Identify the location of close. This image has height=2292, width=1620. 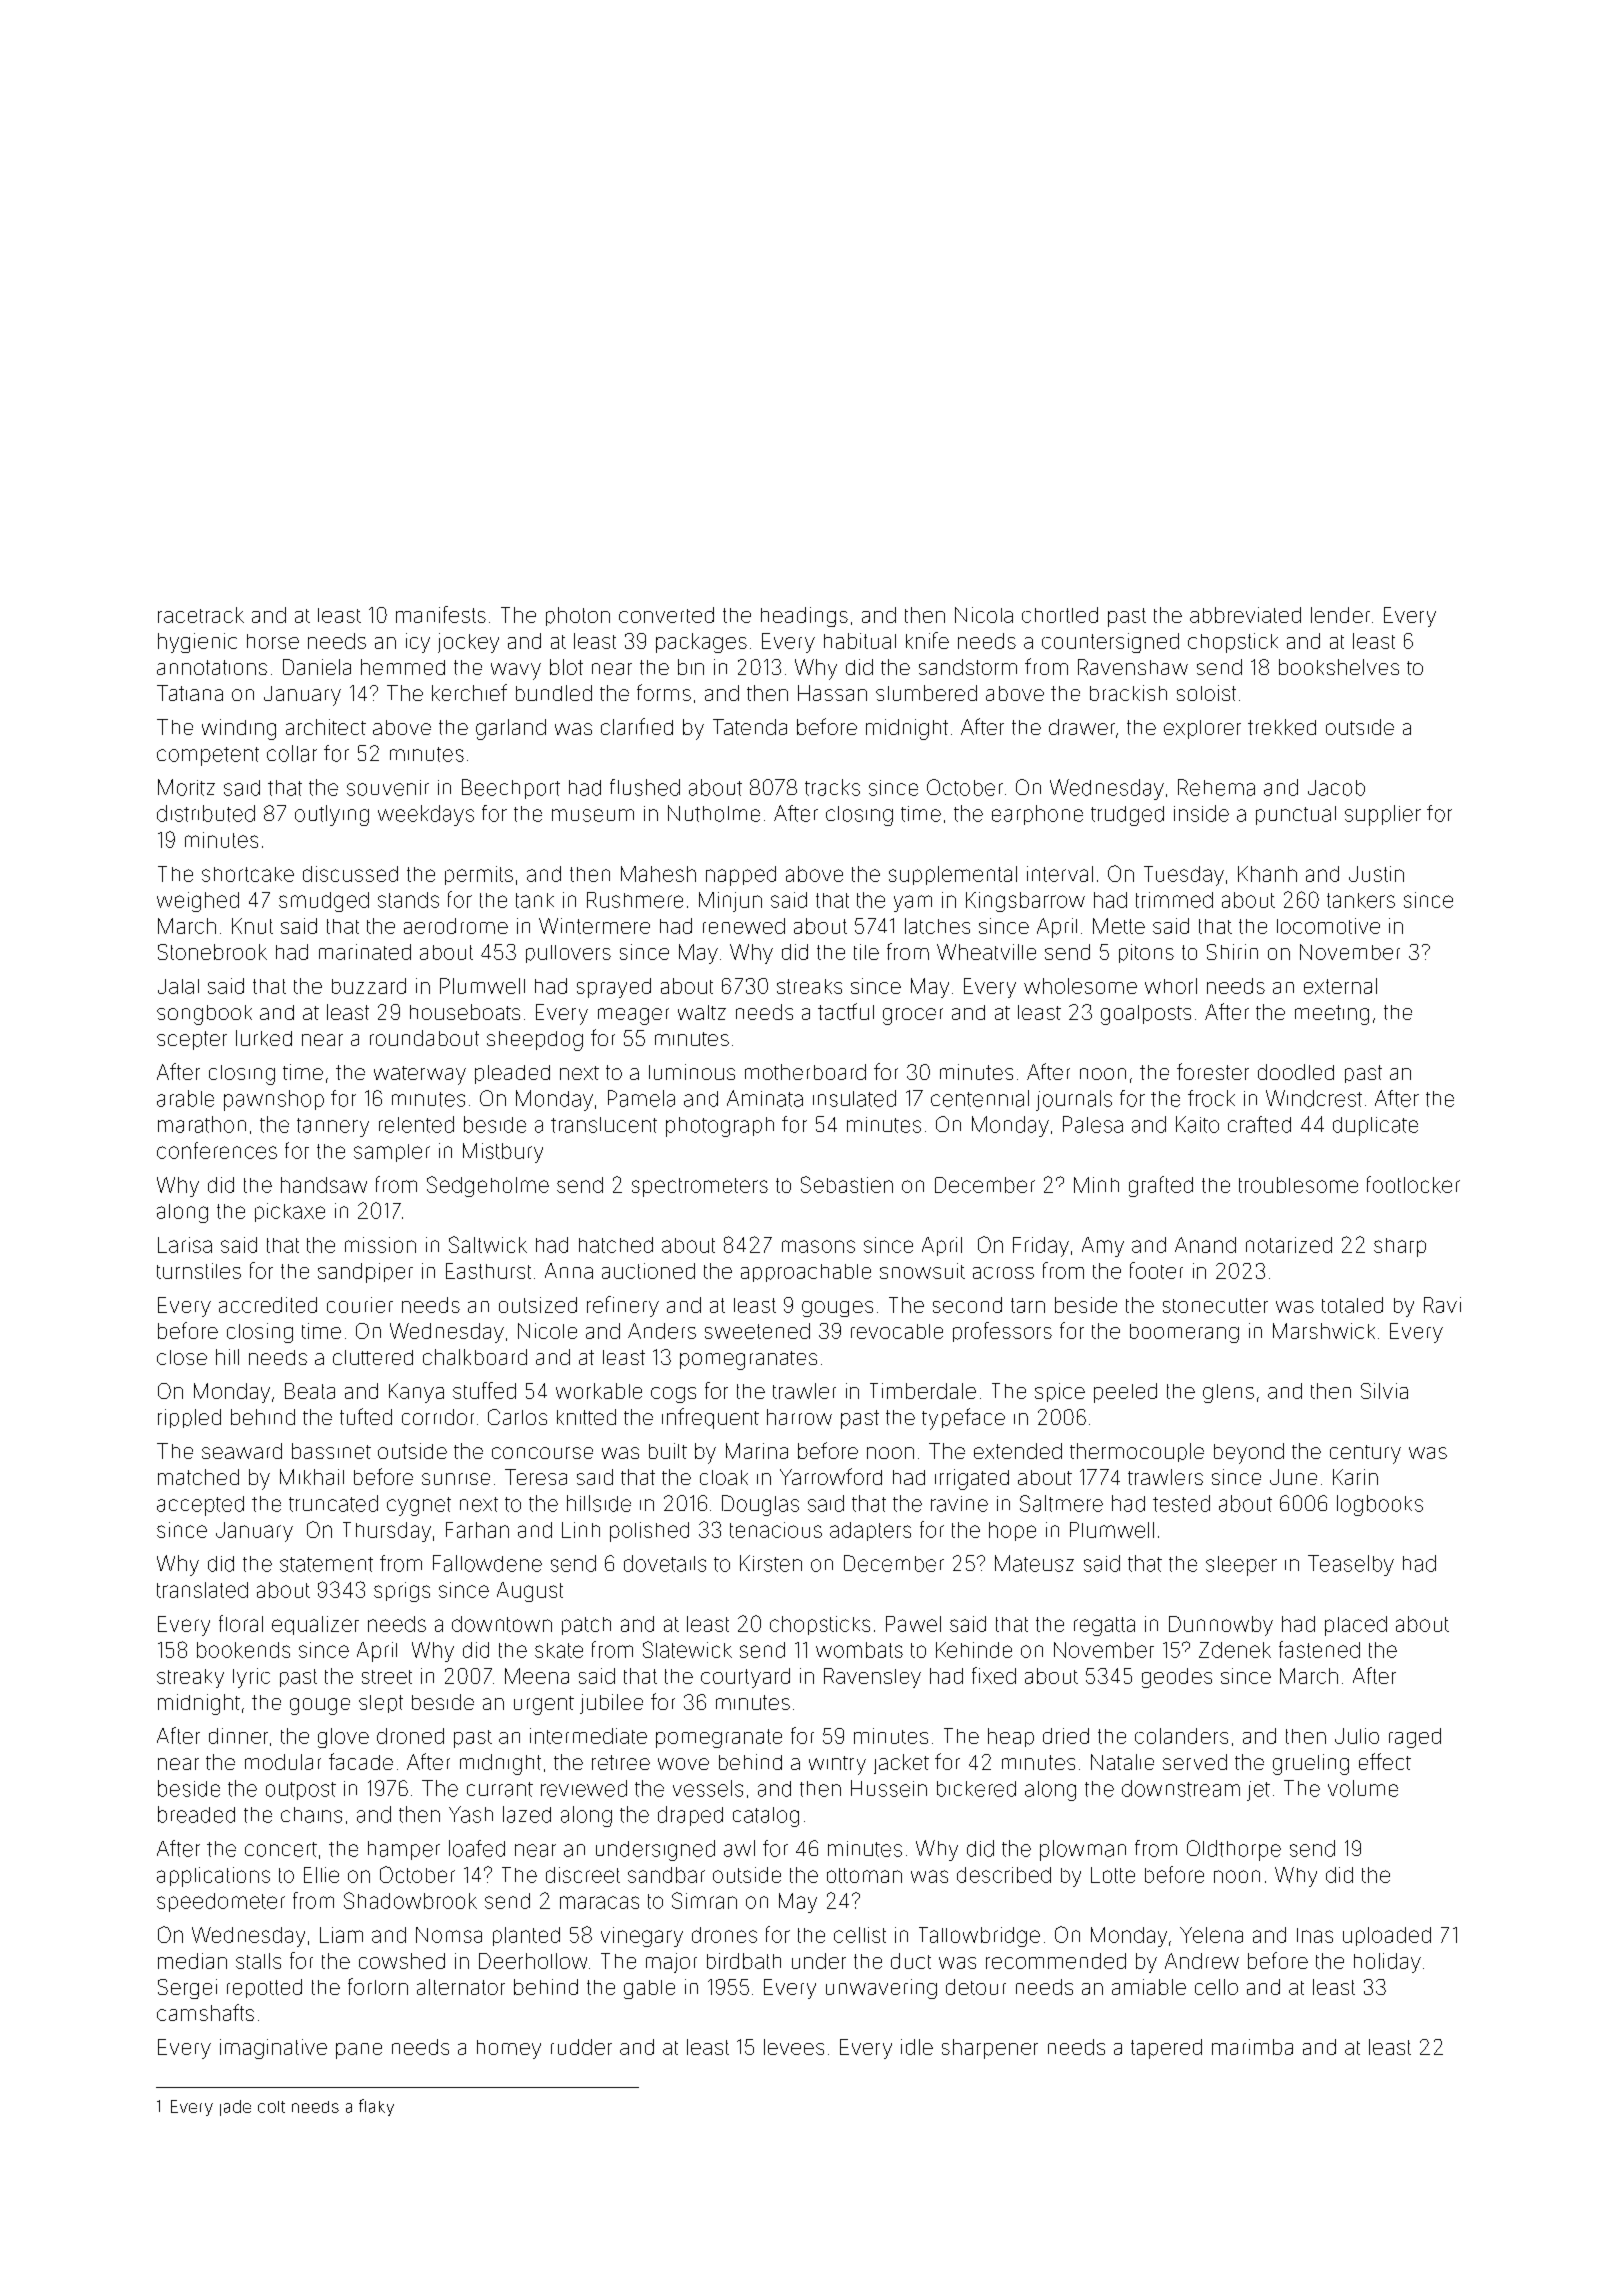
(182, 1357).
